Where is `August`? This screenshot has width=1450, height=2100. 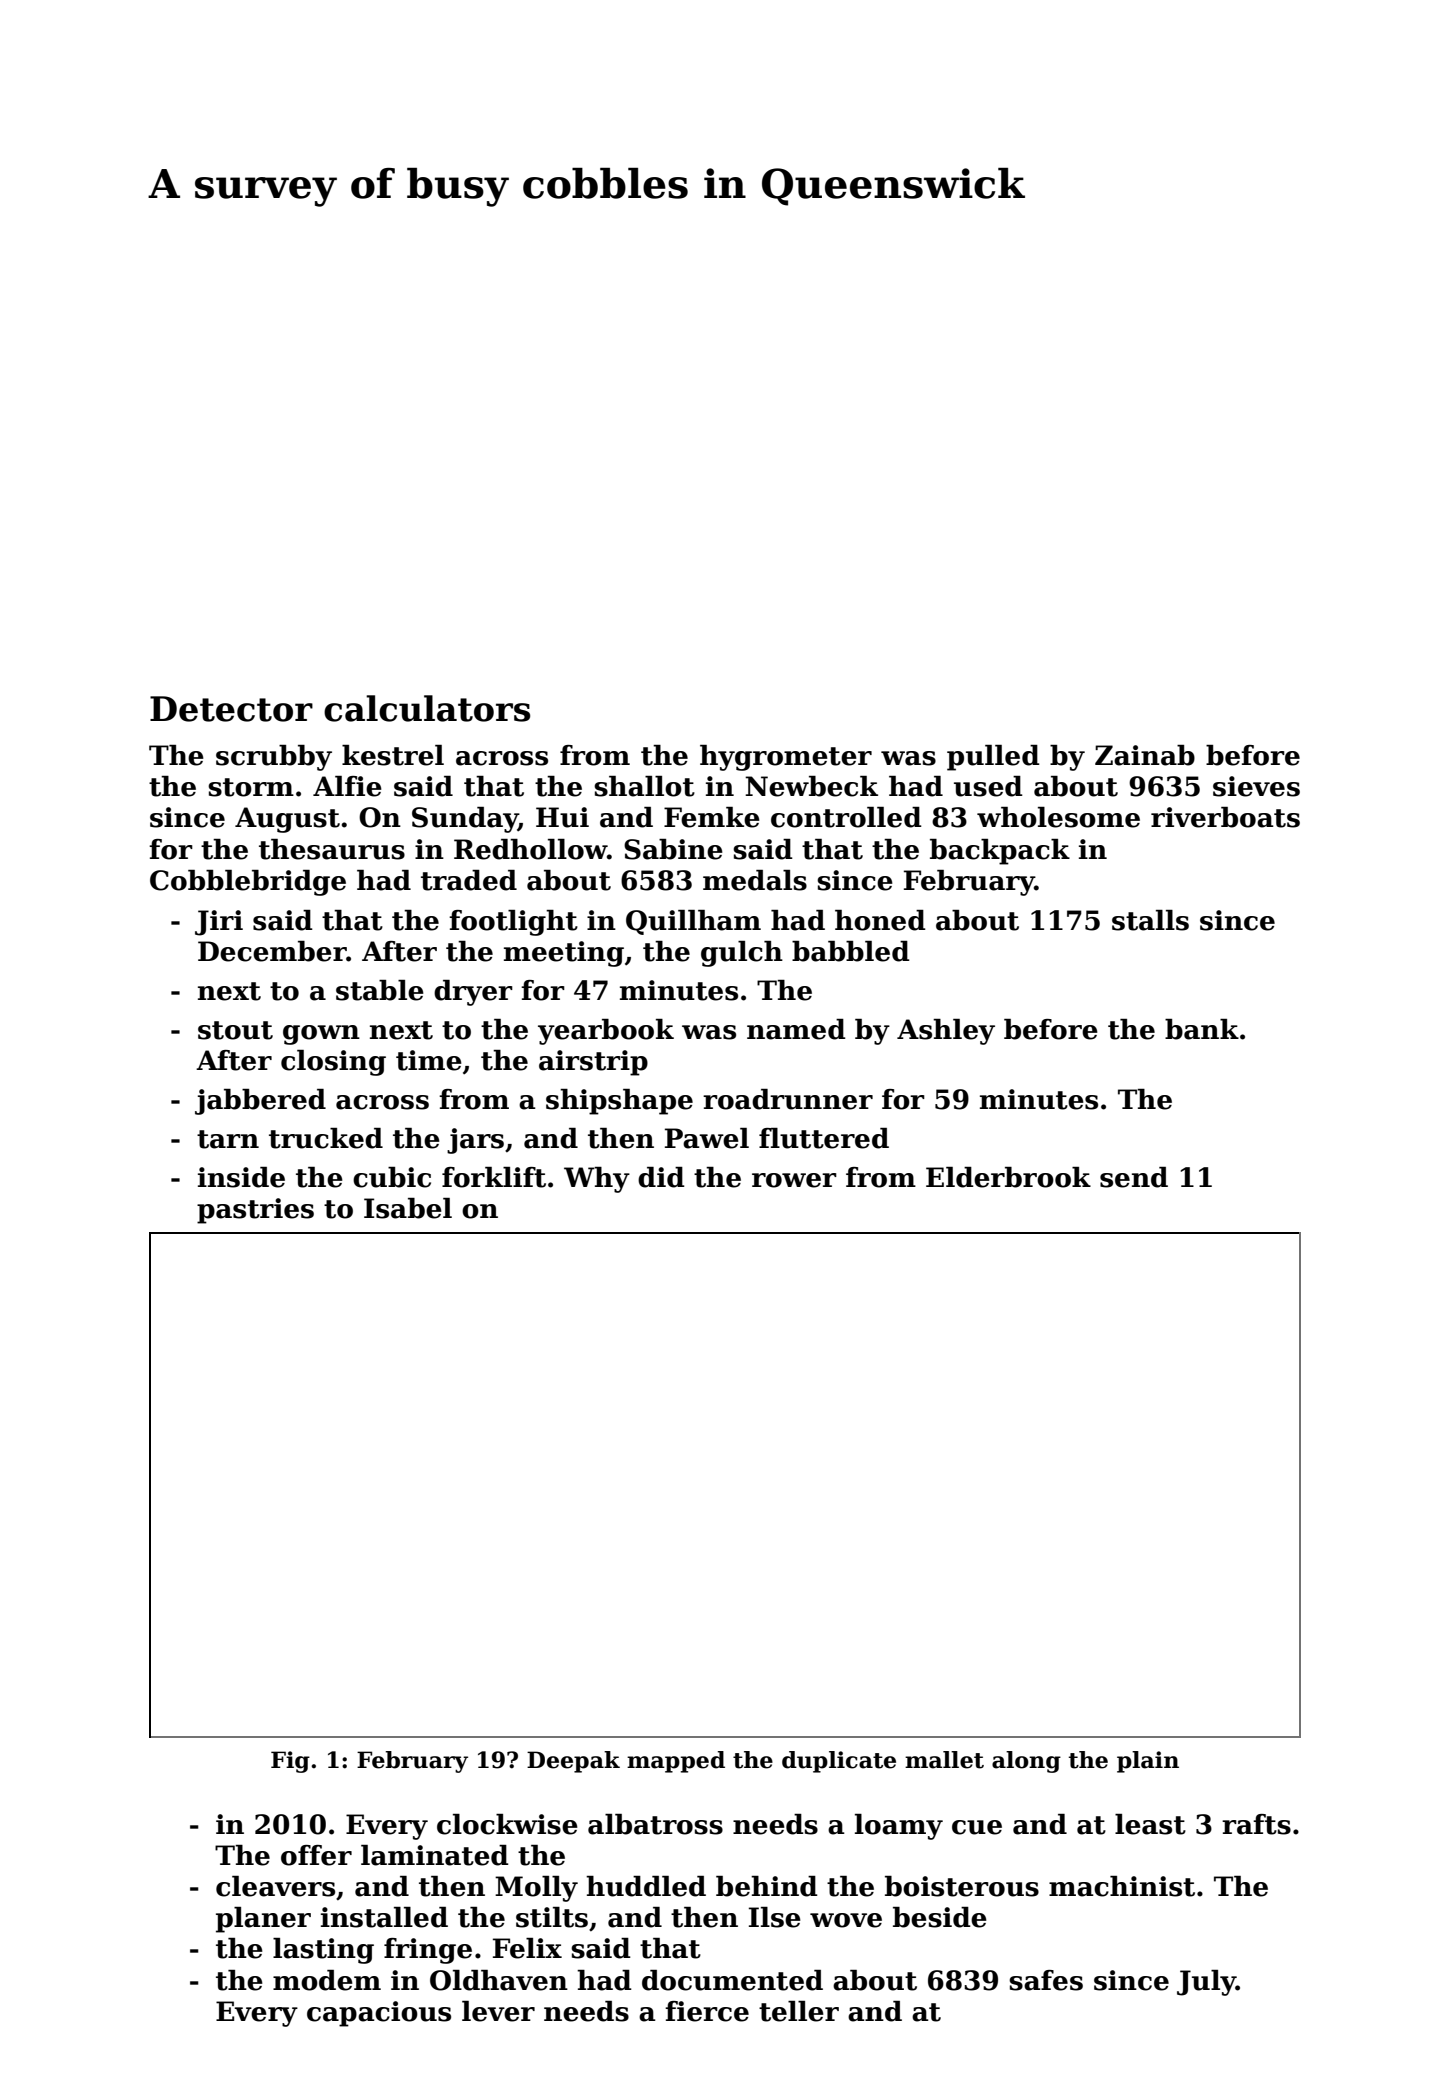 August is located at coordinates (287, 820).
